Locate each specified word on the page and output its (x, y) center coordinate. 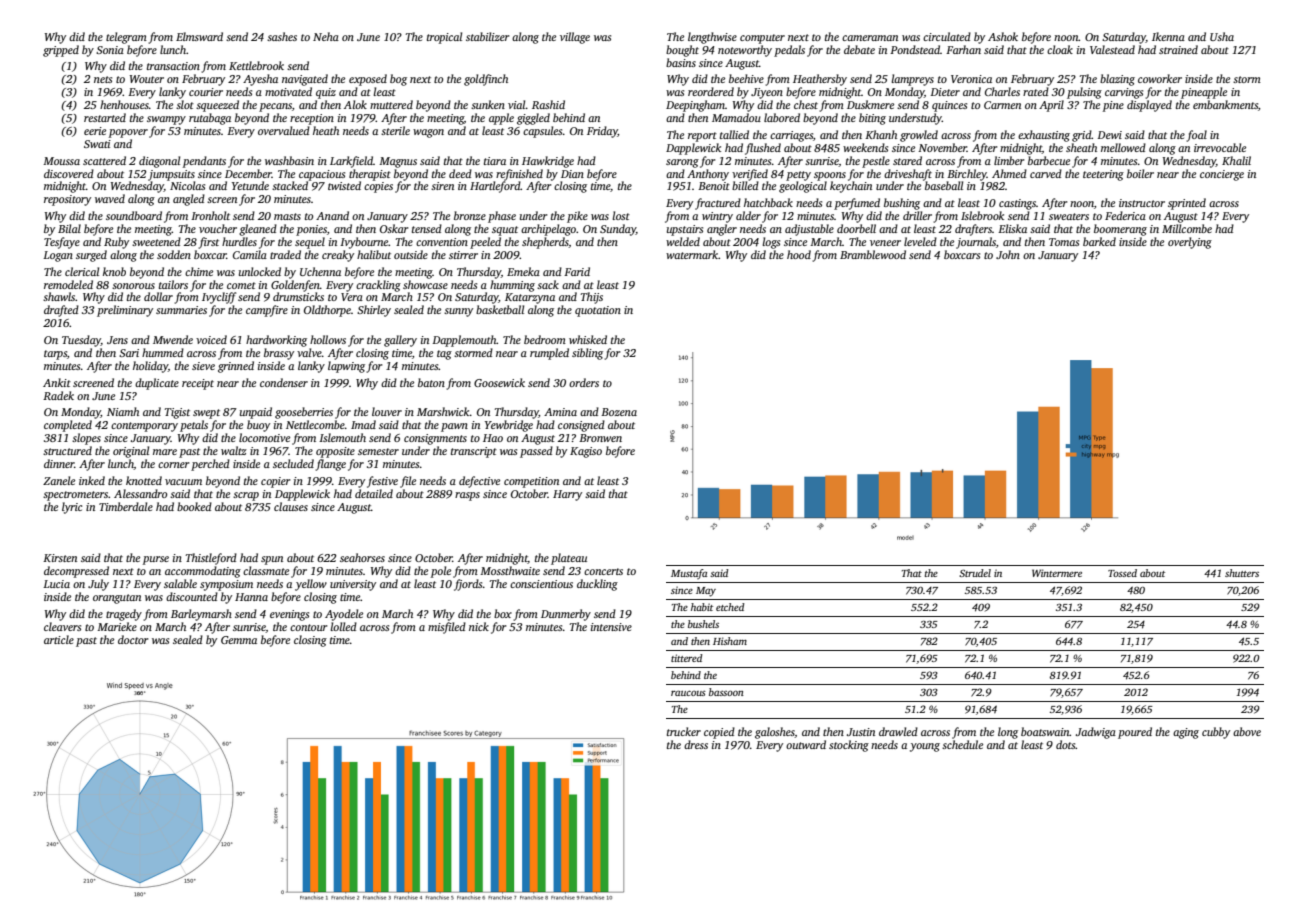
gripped (61, 51)
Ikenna (1168, 36)
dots (1066, 744)
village (575, 38)
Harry (567, 495)
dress (696, 744)
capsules (542, 132)
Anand (332, 215)
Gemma (239, 640)
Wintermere (1057, 573)
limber (1009, 160)
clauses (291, 506)
